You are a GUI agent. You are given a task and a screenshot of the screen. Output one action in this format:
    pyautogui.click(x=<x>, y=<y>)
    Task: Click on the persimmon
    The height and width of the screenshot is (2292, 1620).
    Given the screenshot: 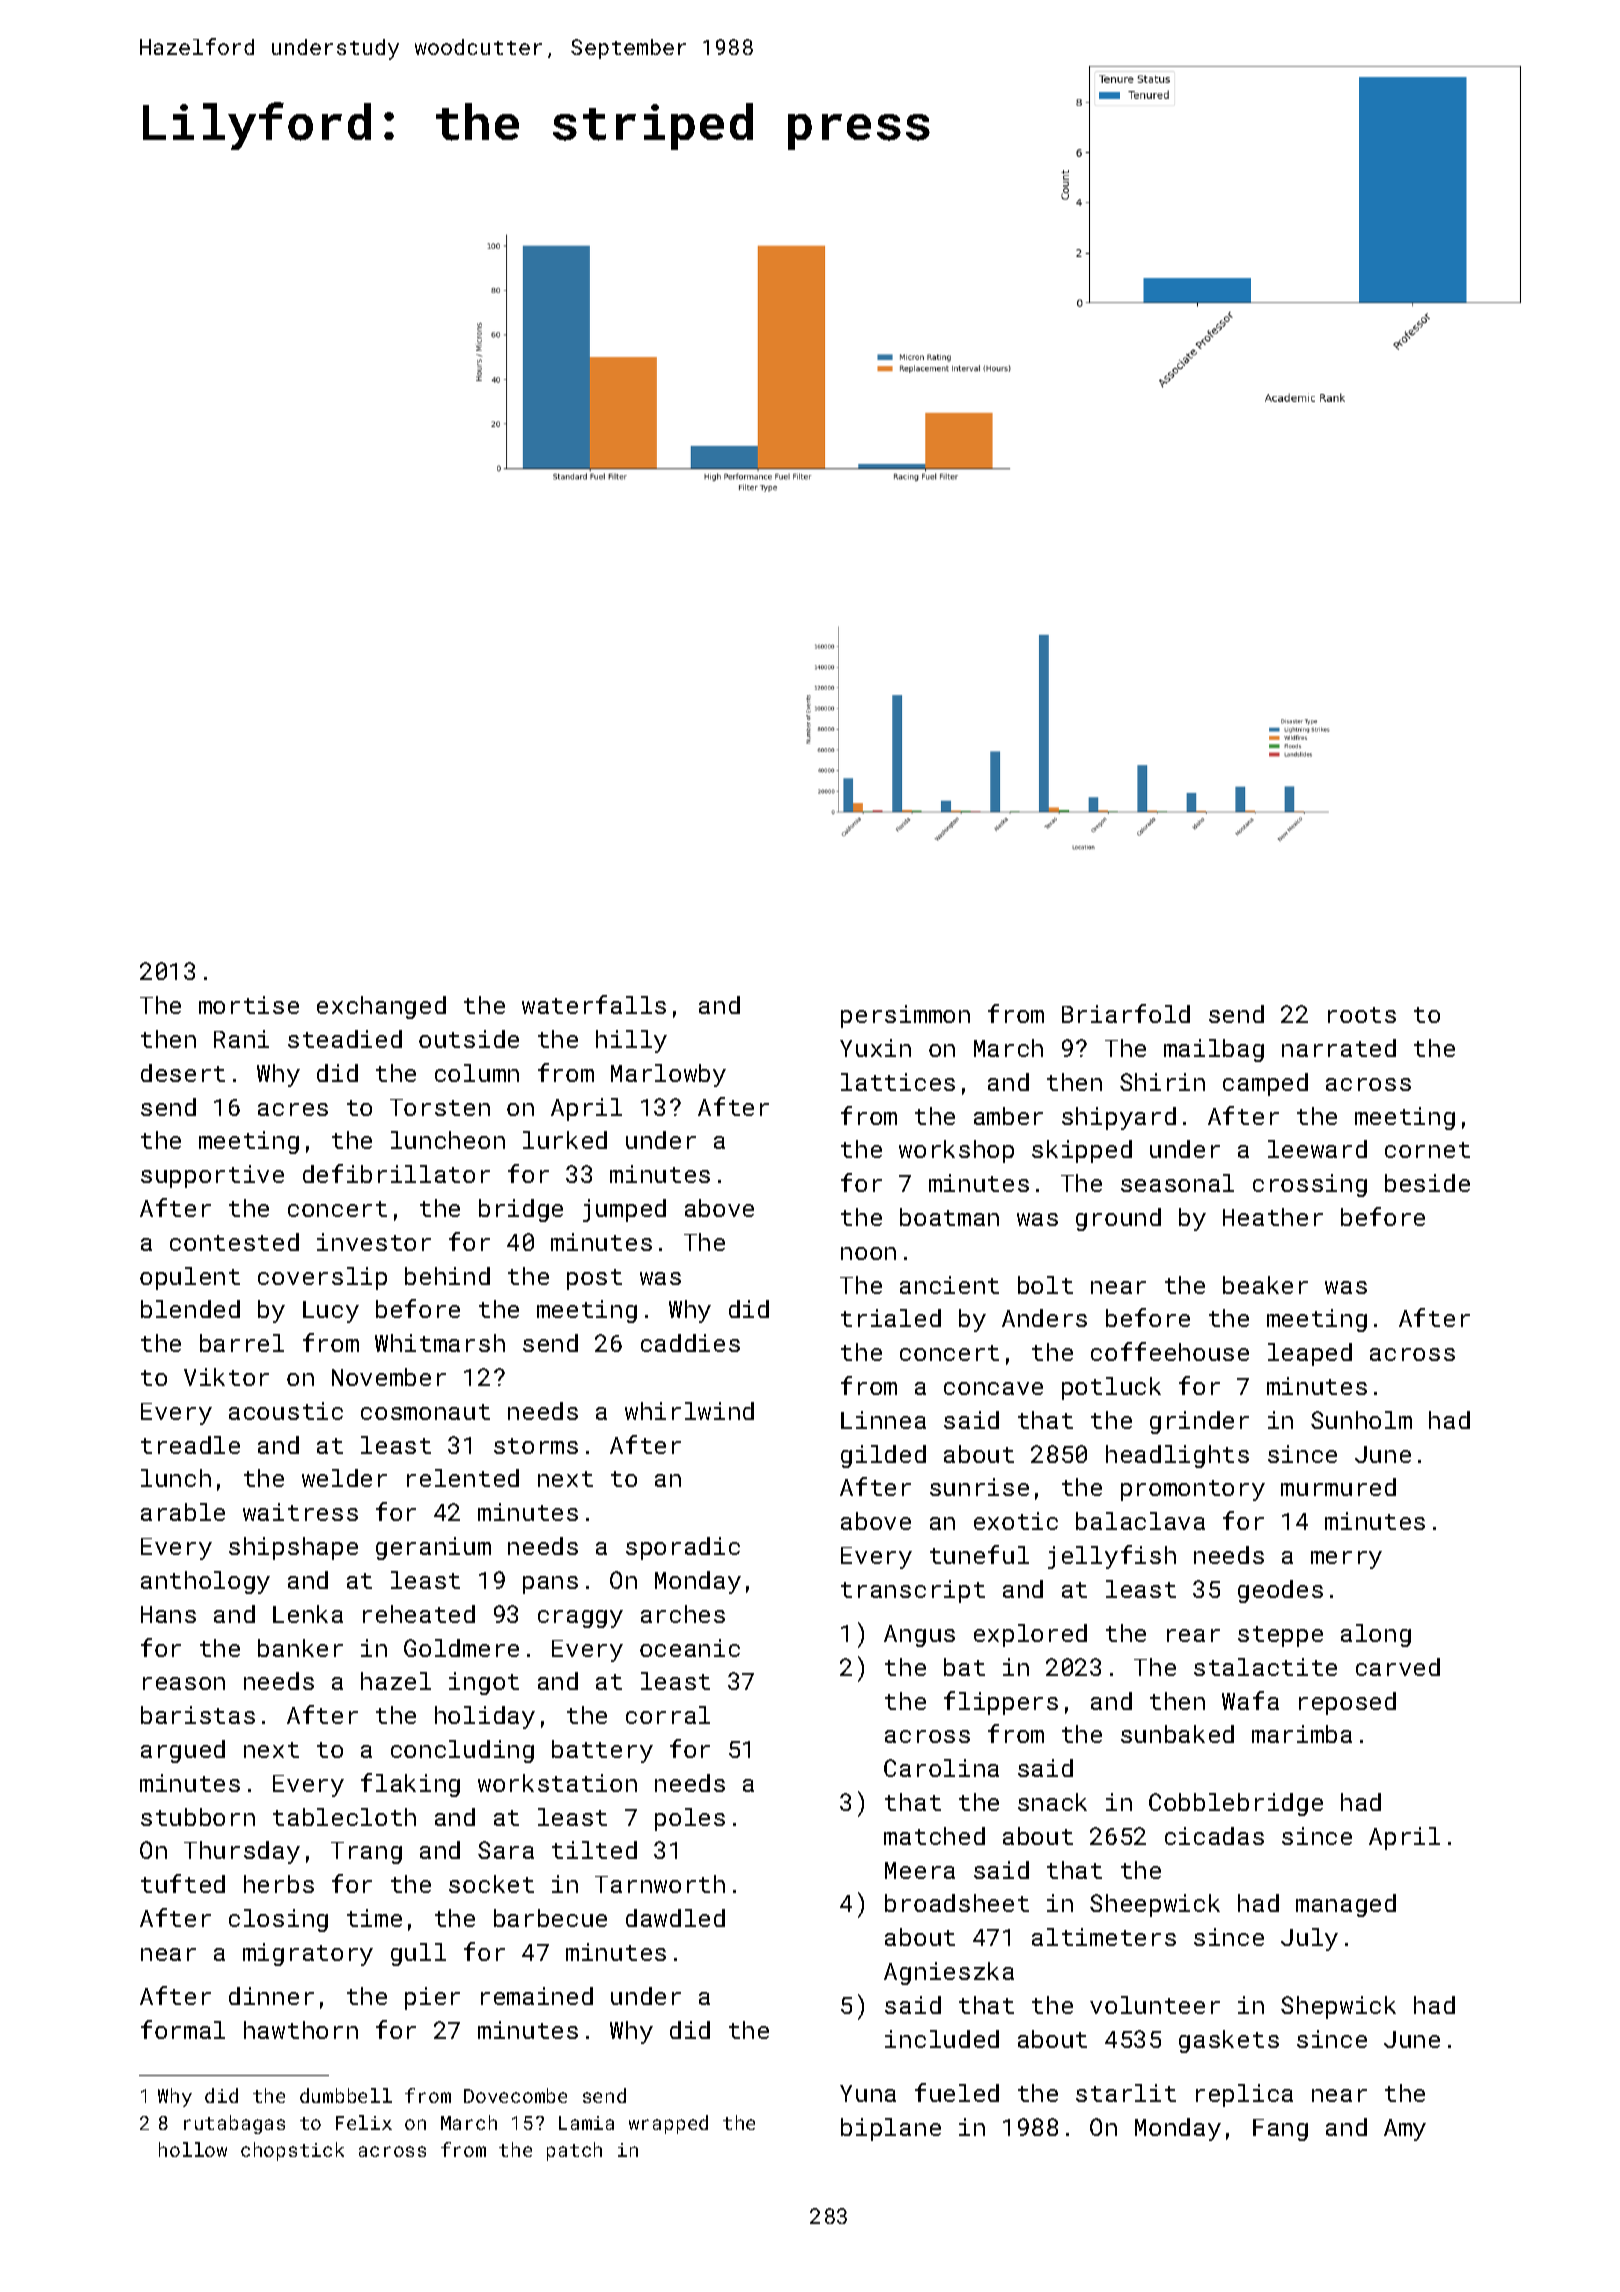 What is the action you would take?
    pyautogui.click(x=905, y=1016)
